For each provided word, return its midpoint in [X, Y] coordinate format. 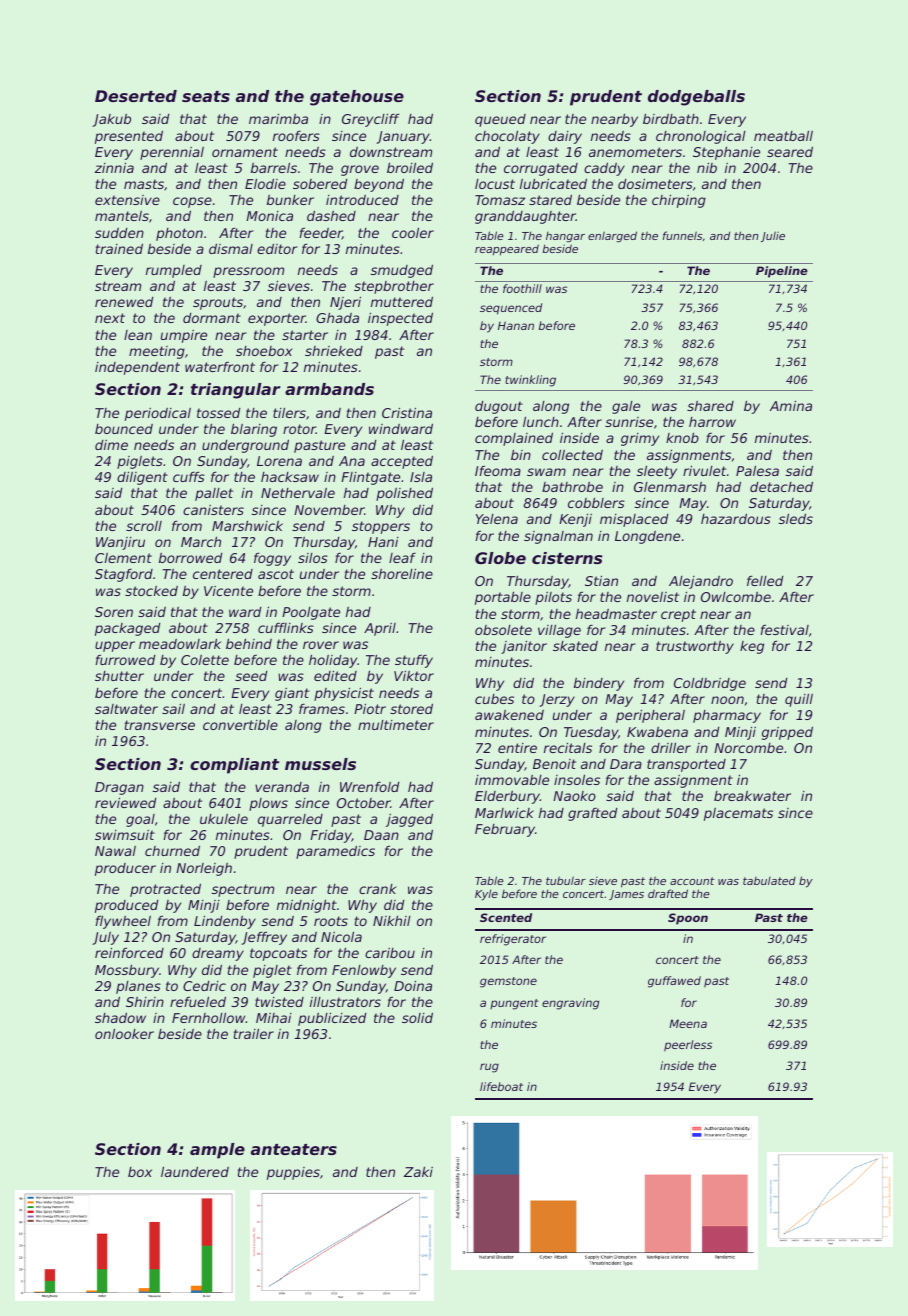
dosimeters [655, 183]
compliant [234, 766]
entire [517, 748]
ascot [276, 574]
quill [799, 700]
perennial [172, 153]
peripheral [650, 716]
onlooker [124, 1033]
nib [707, 167]
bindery [599, 684]
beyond [379, 185]
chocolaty [507, 137]
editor [277, 248]
